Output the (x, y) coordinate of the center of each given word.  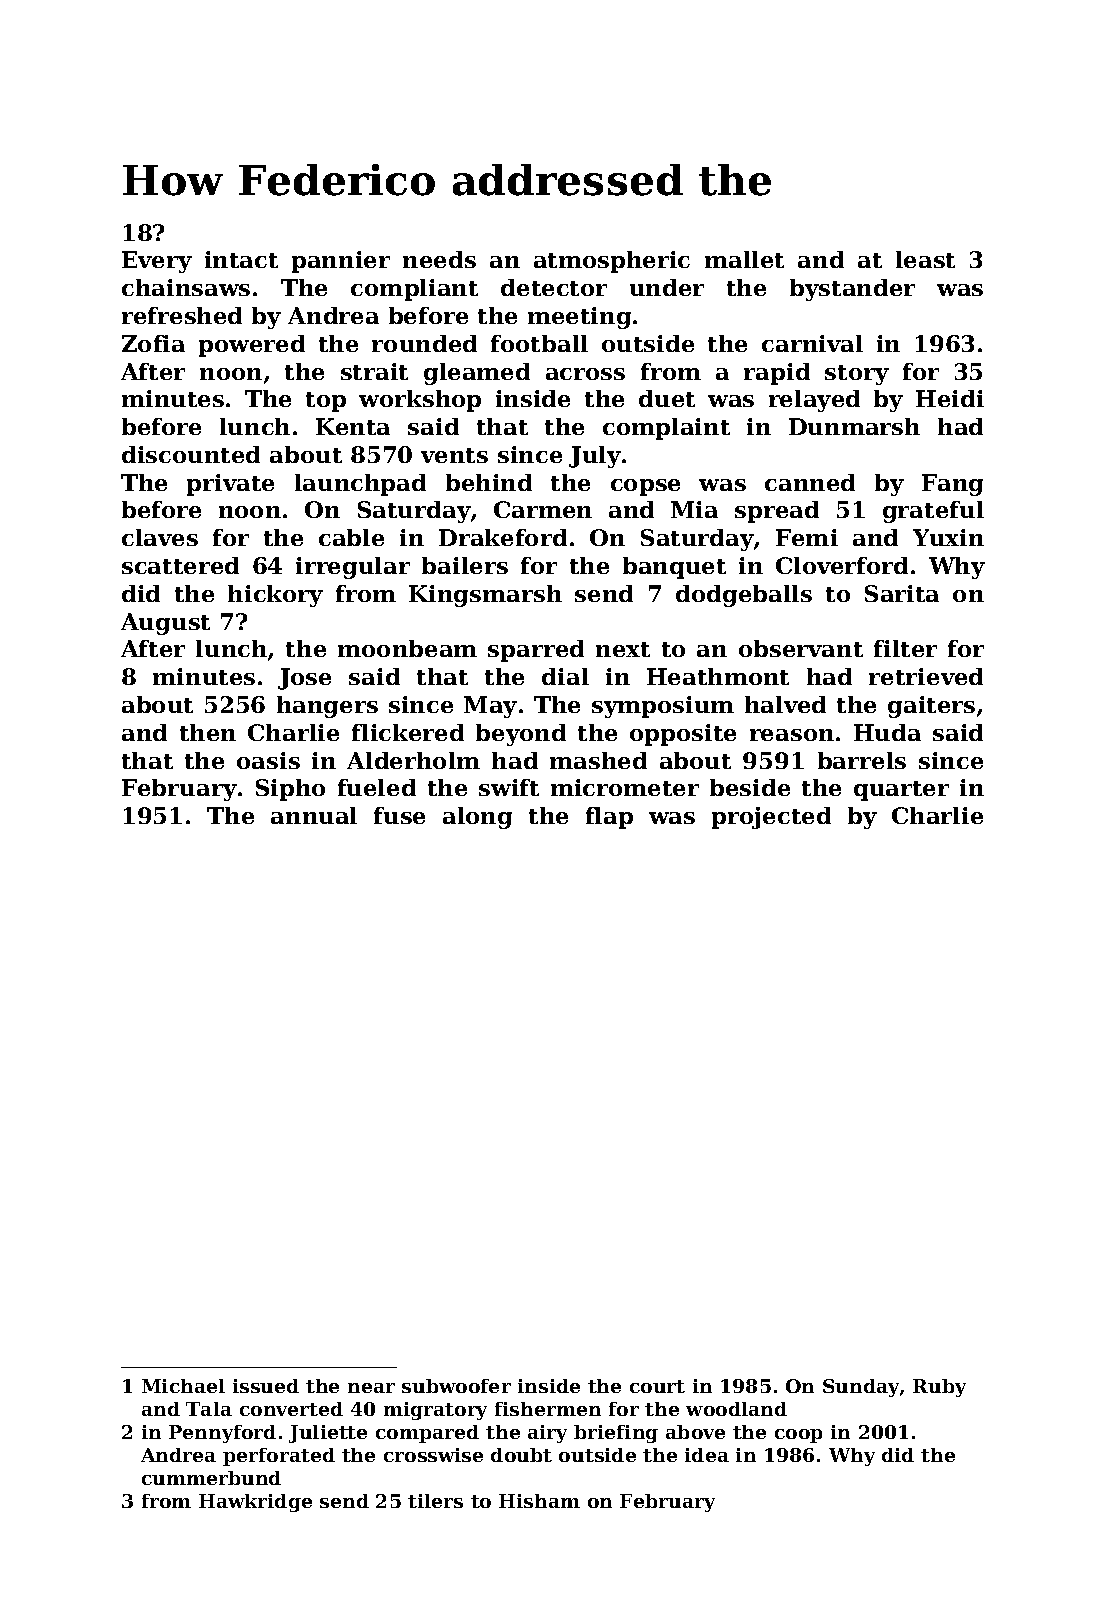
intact (241, 259)
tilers (435, 1501)
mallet (744, 259)
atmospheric (612, 262)
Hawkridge (255, 1503)
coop (798, 1436)
